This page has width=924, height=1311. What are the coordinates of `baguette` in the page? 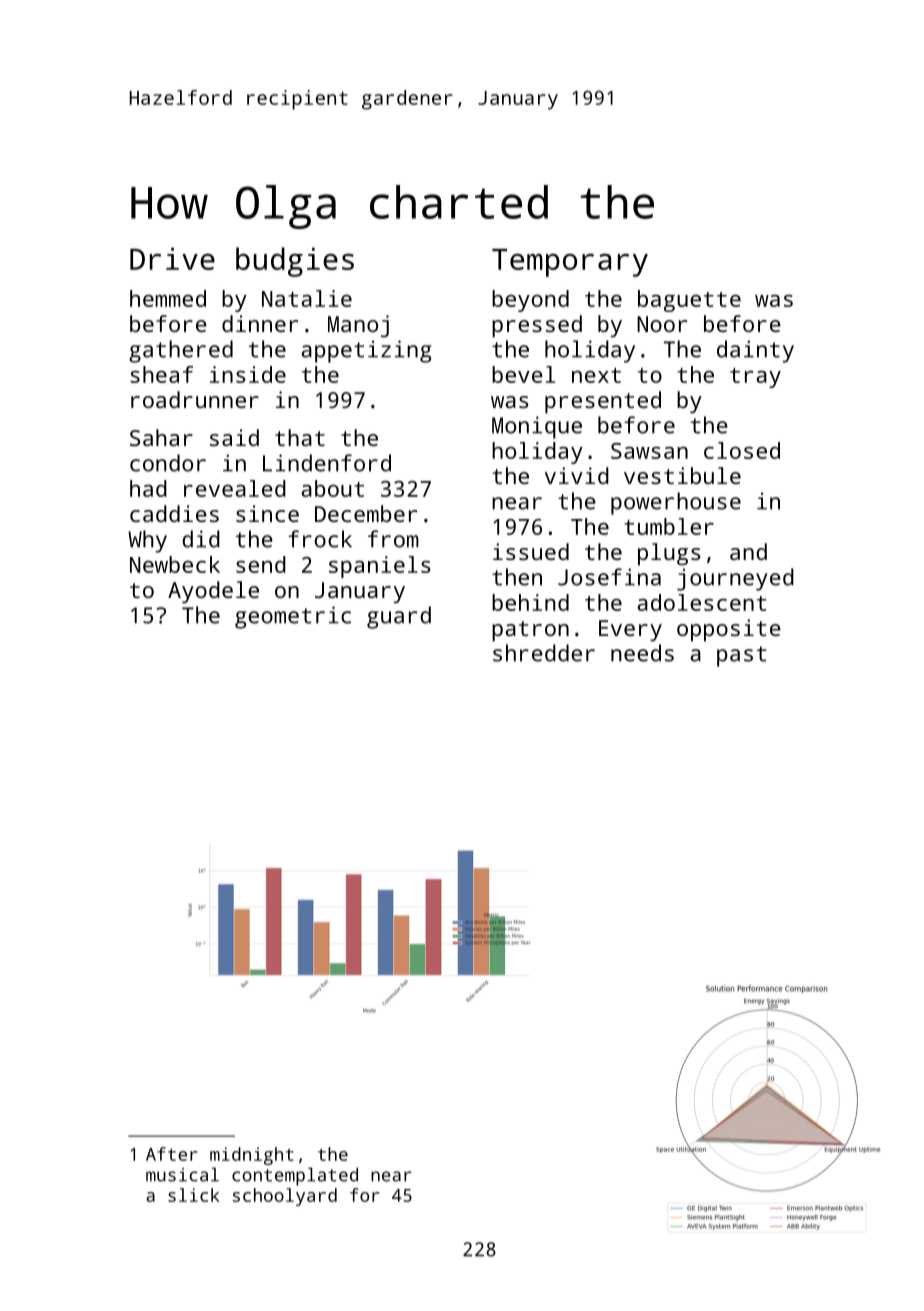 It's located at (689, 301).
